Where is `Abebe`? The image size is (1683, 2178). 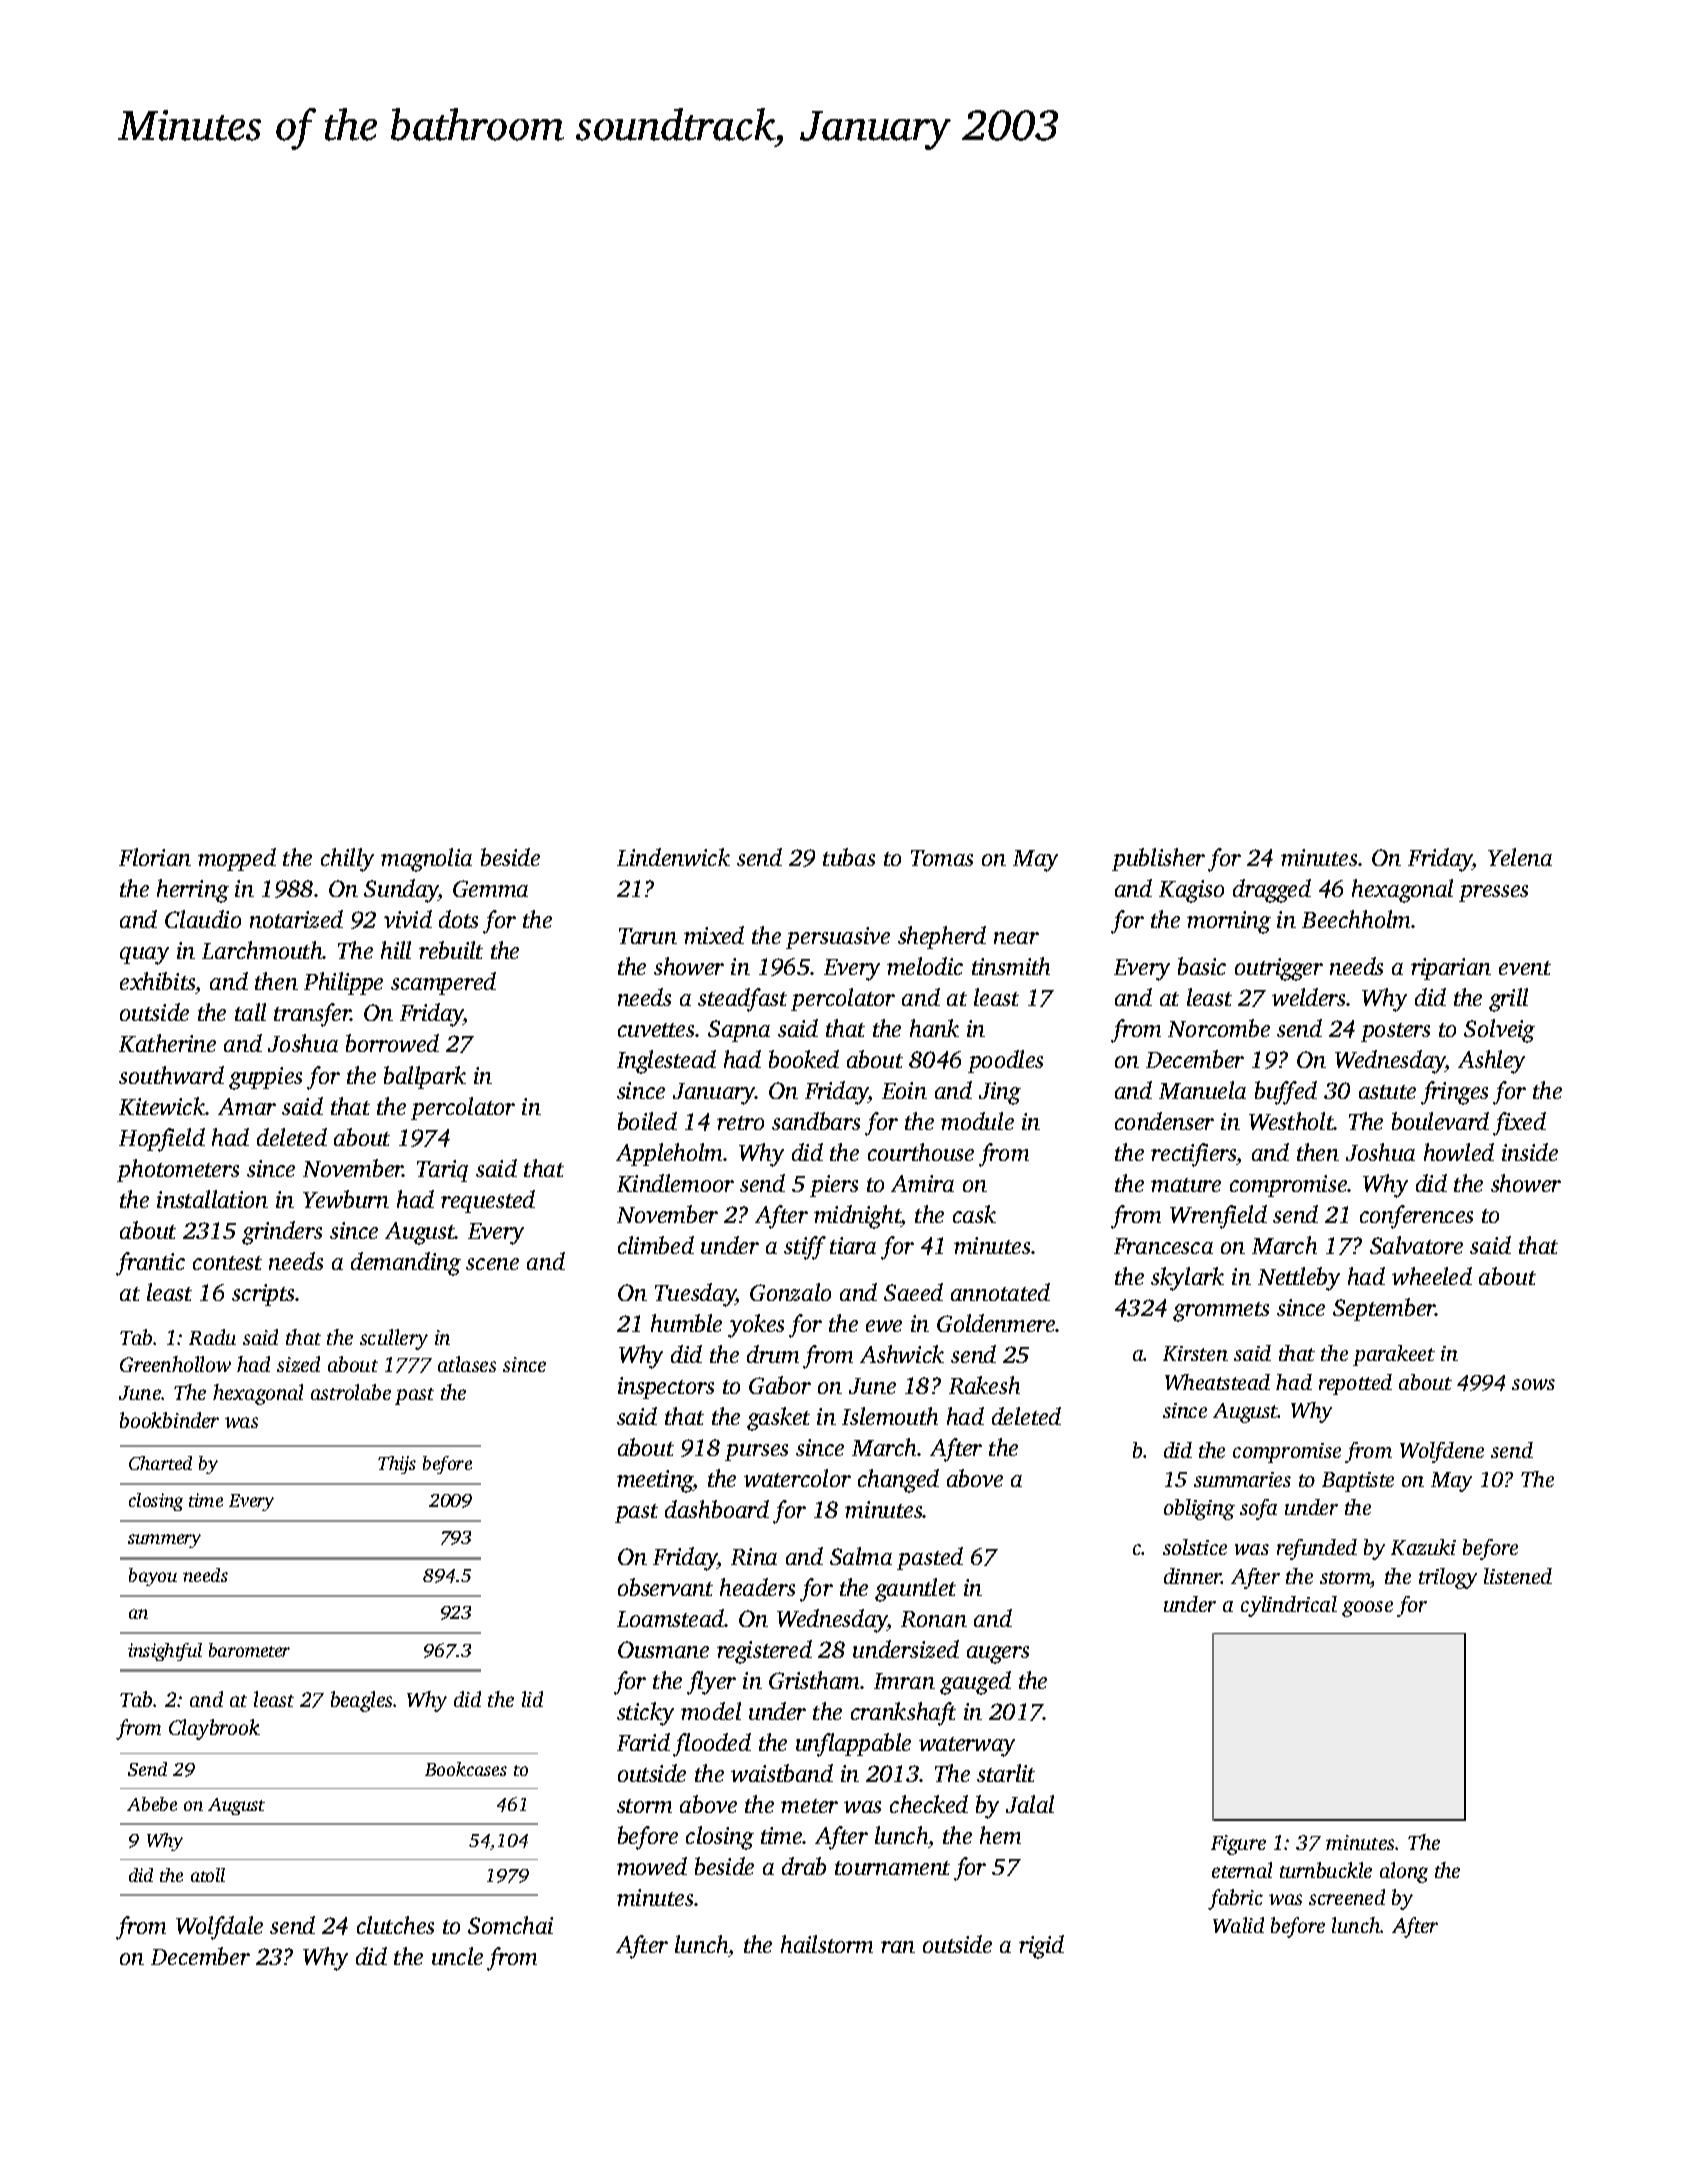
Abebe is located at coordinates (152, 1804).
